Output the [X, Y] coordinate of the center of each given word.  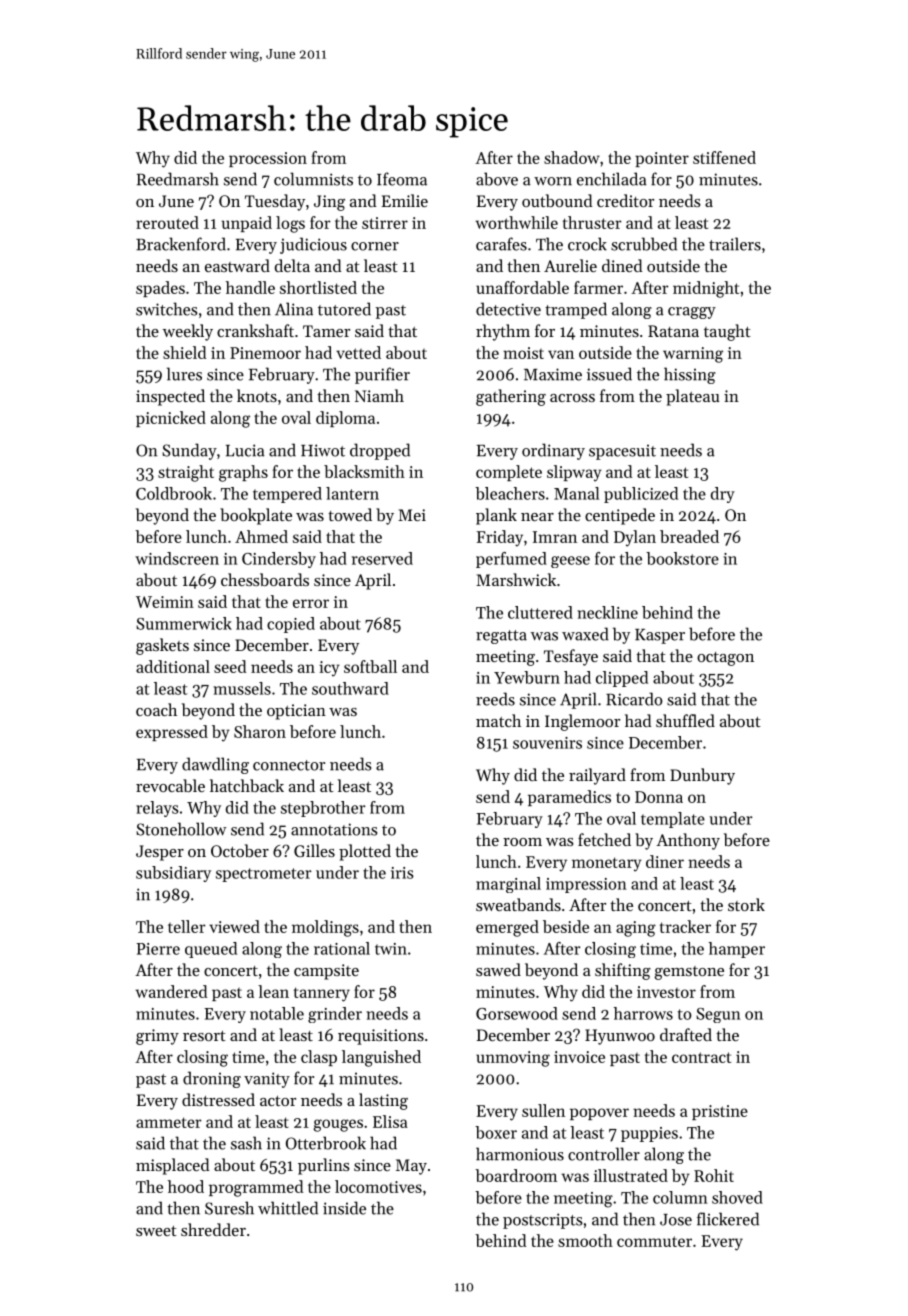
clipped [622, 679]
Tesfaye [571, 657]
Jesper [160, 853]
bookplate [256, 516]
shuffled [685, 720]
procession [268, 159]
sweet [156, 1231]
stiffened [724, 157]
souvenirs [547, 743]
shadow [572, 157]
